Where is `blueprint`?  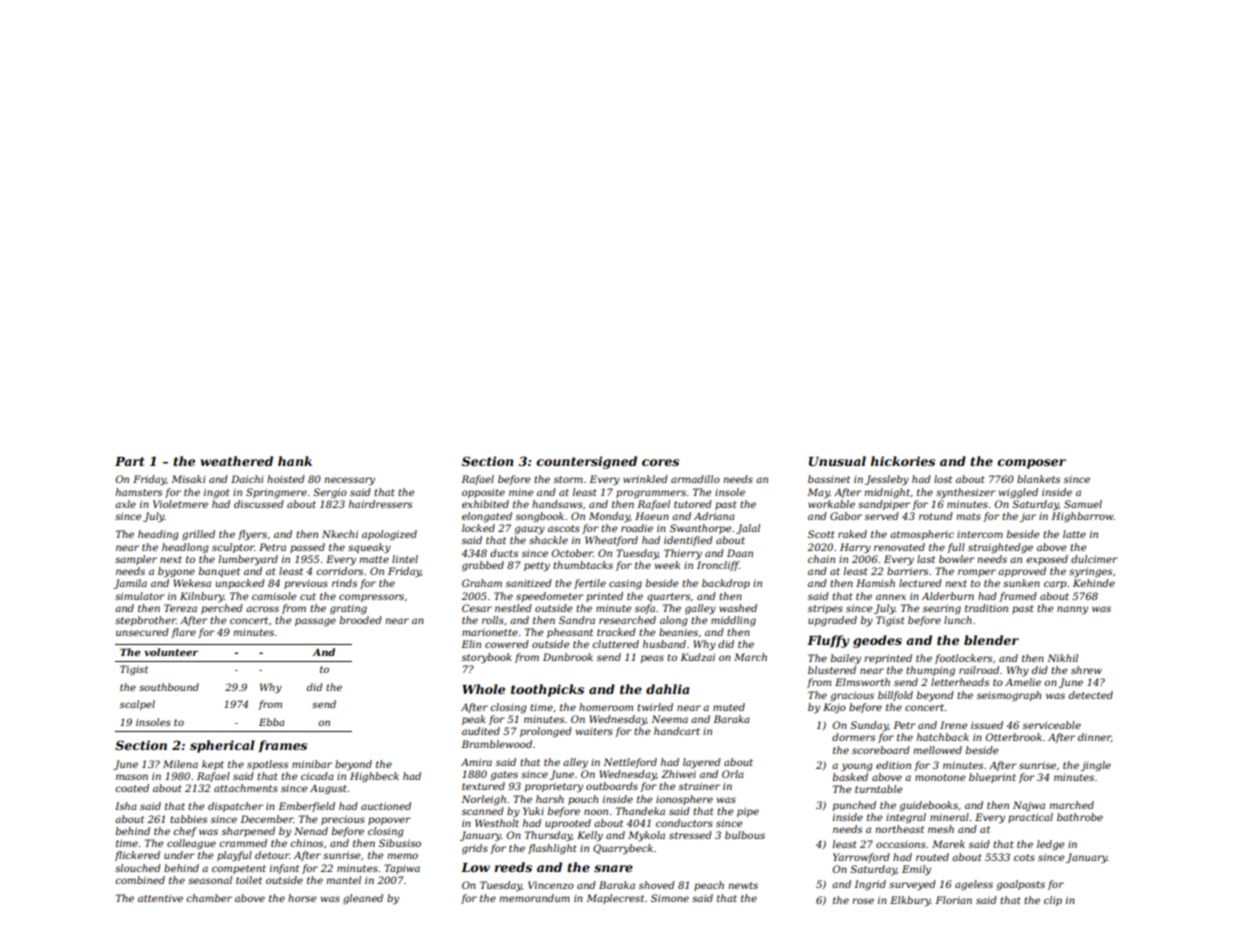
blueprint is located at coordinates (992, 778).
